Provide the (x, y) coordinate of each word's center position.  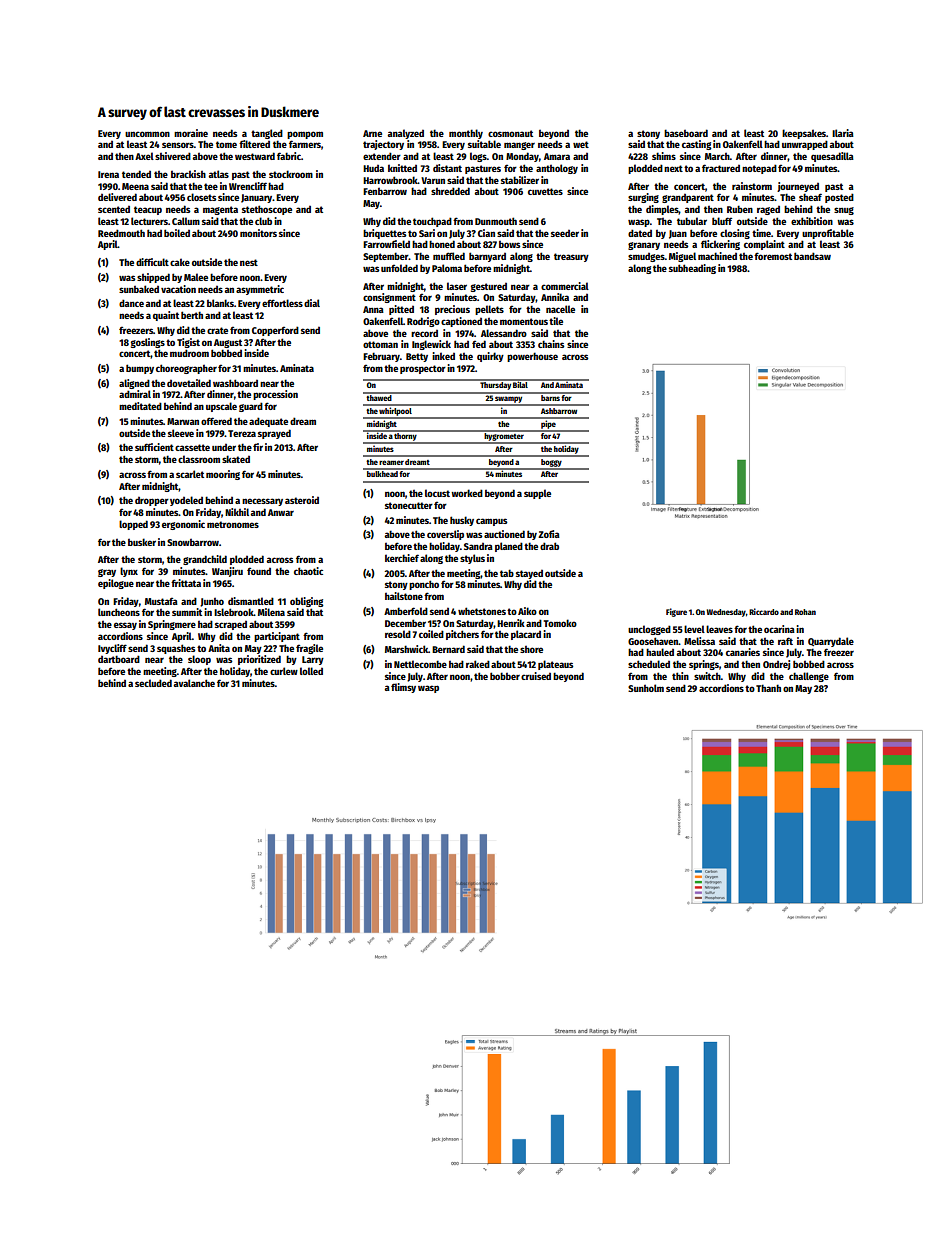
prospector (423, 369)
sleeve (181, 433)
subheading (692, 269)
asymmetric (260, 290)
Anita (219, 648)
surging (643, 198)
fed (479, 344)
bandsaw (812, 256)
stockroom (291, 174)
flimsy (403, 688)
